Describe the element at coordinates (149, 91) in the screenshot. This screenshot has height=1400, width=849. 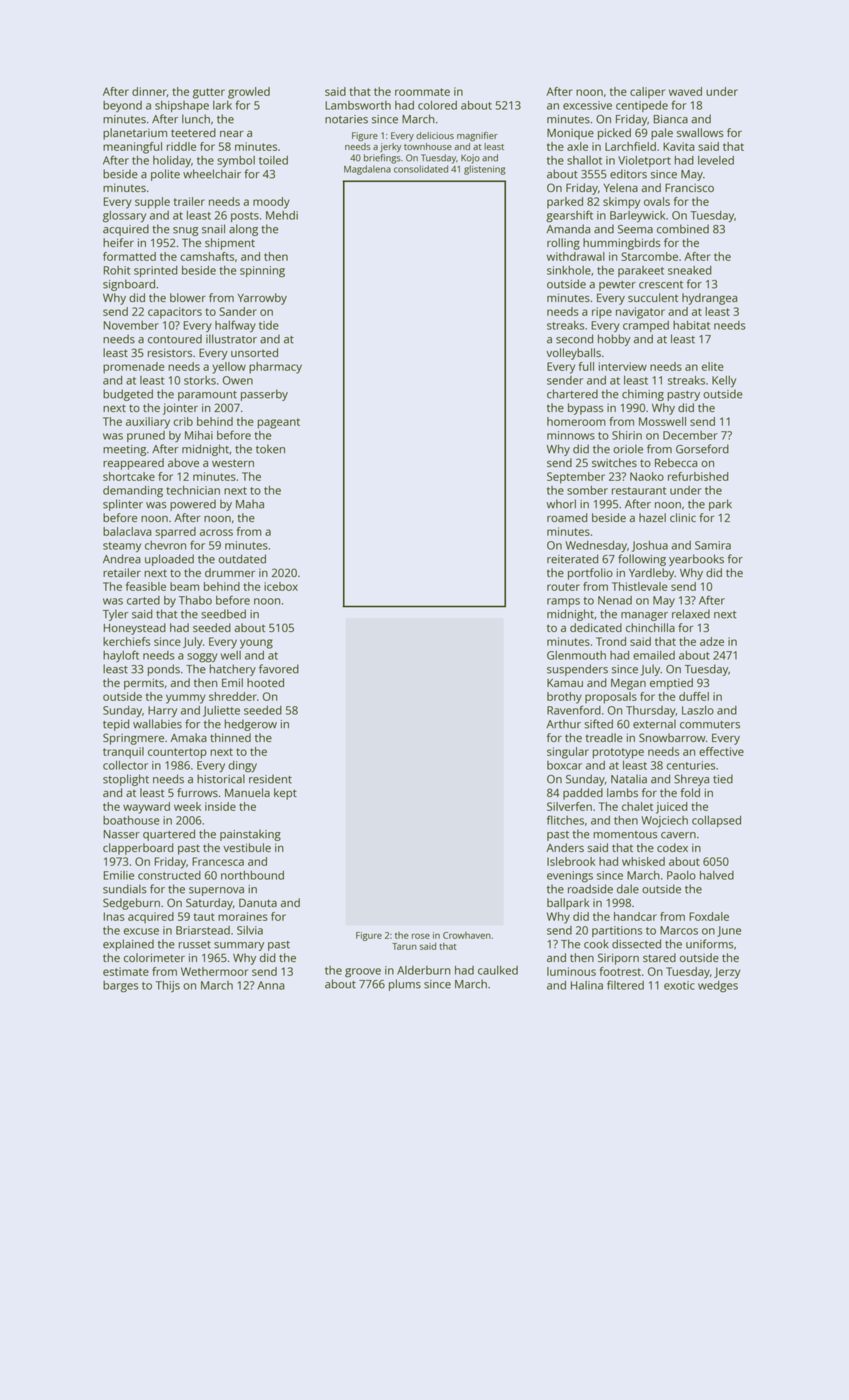
I see `dinner` at that location.
